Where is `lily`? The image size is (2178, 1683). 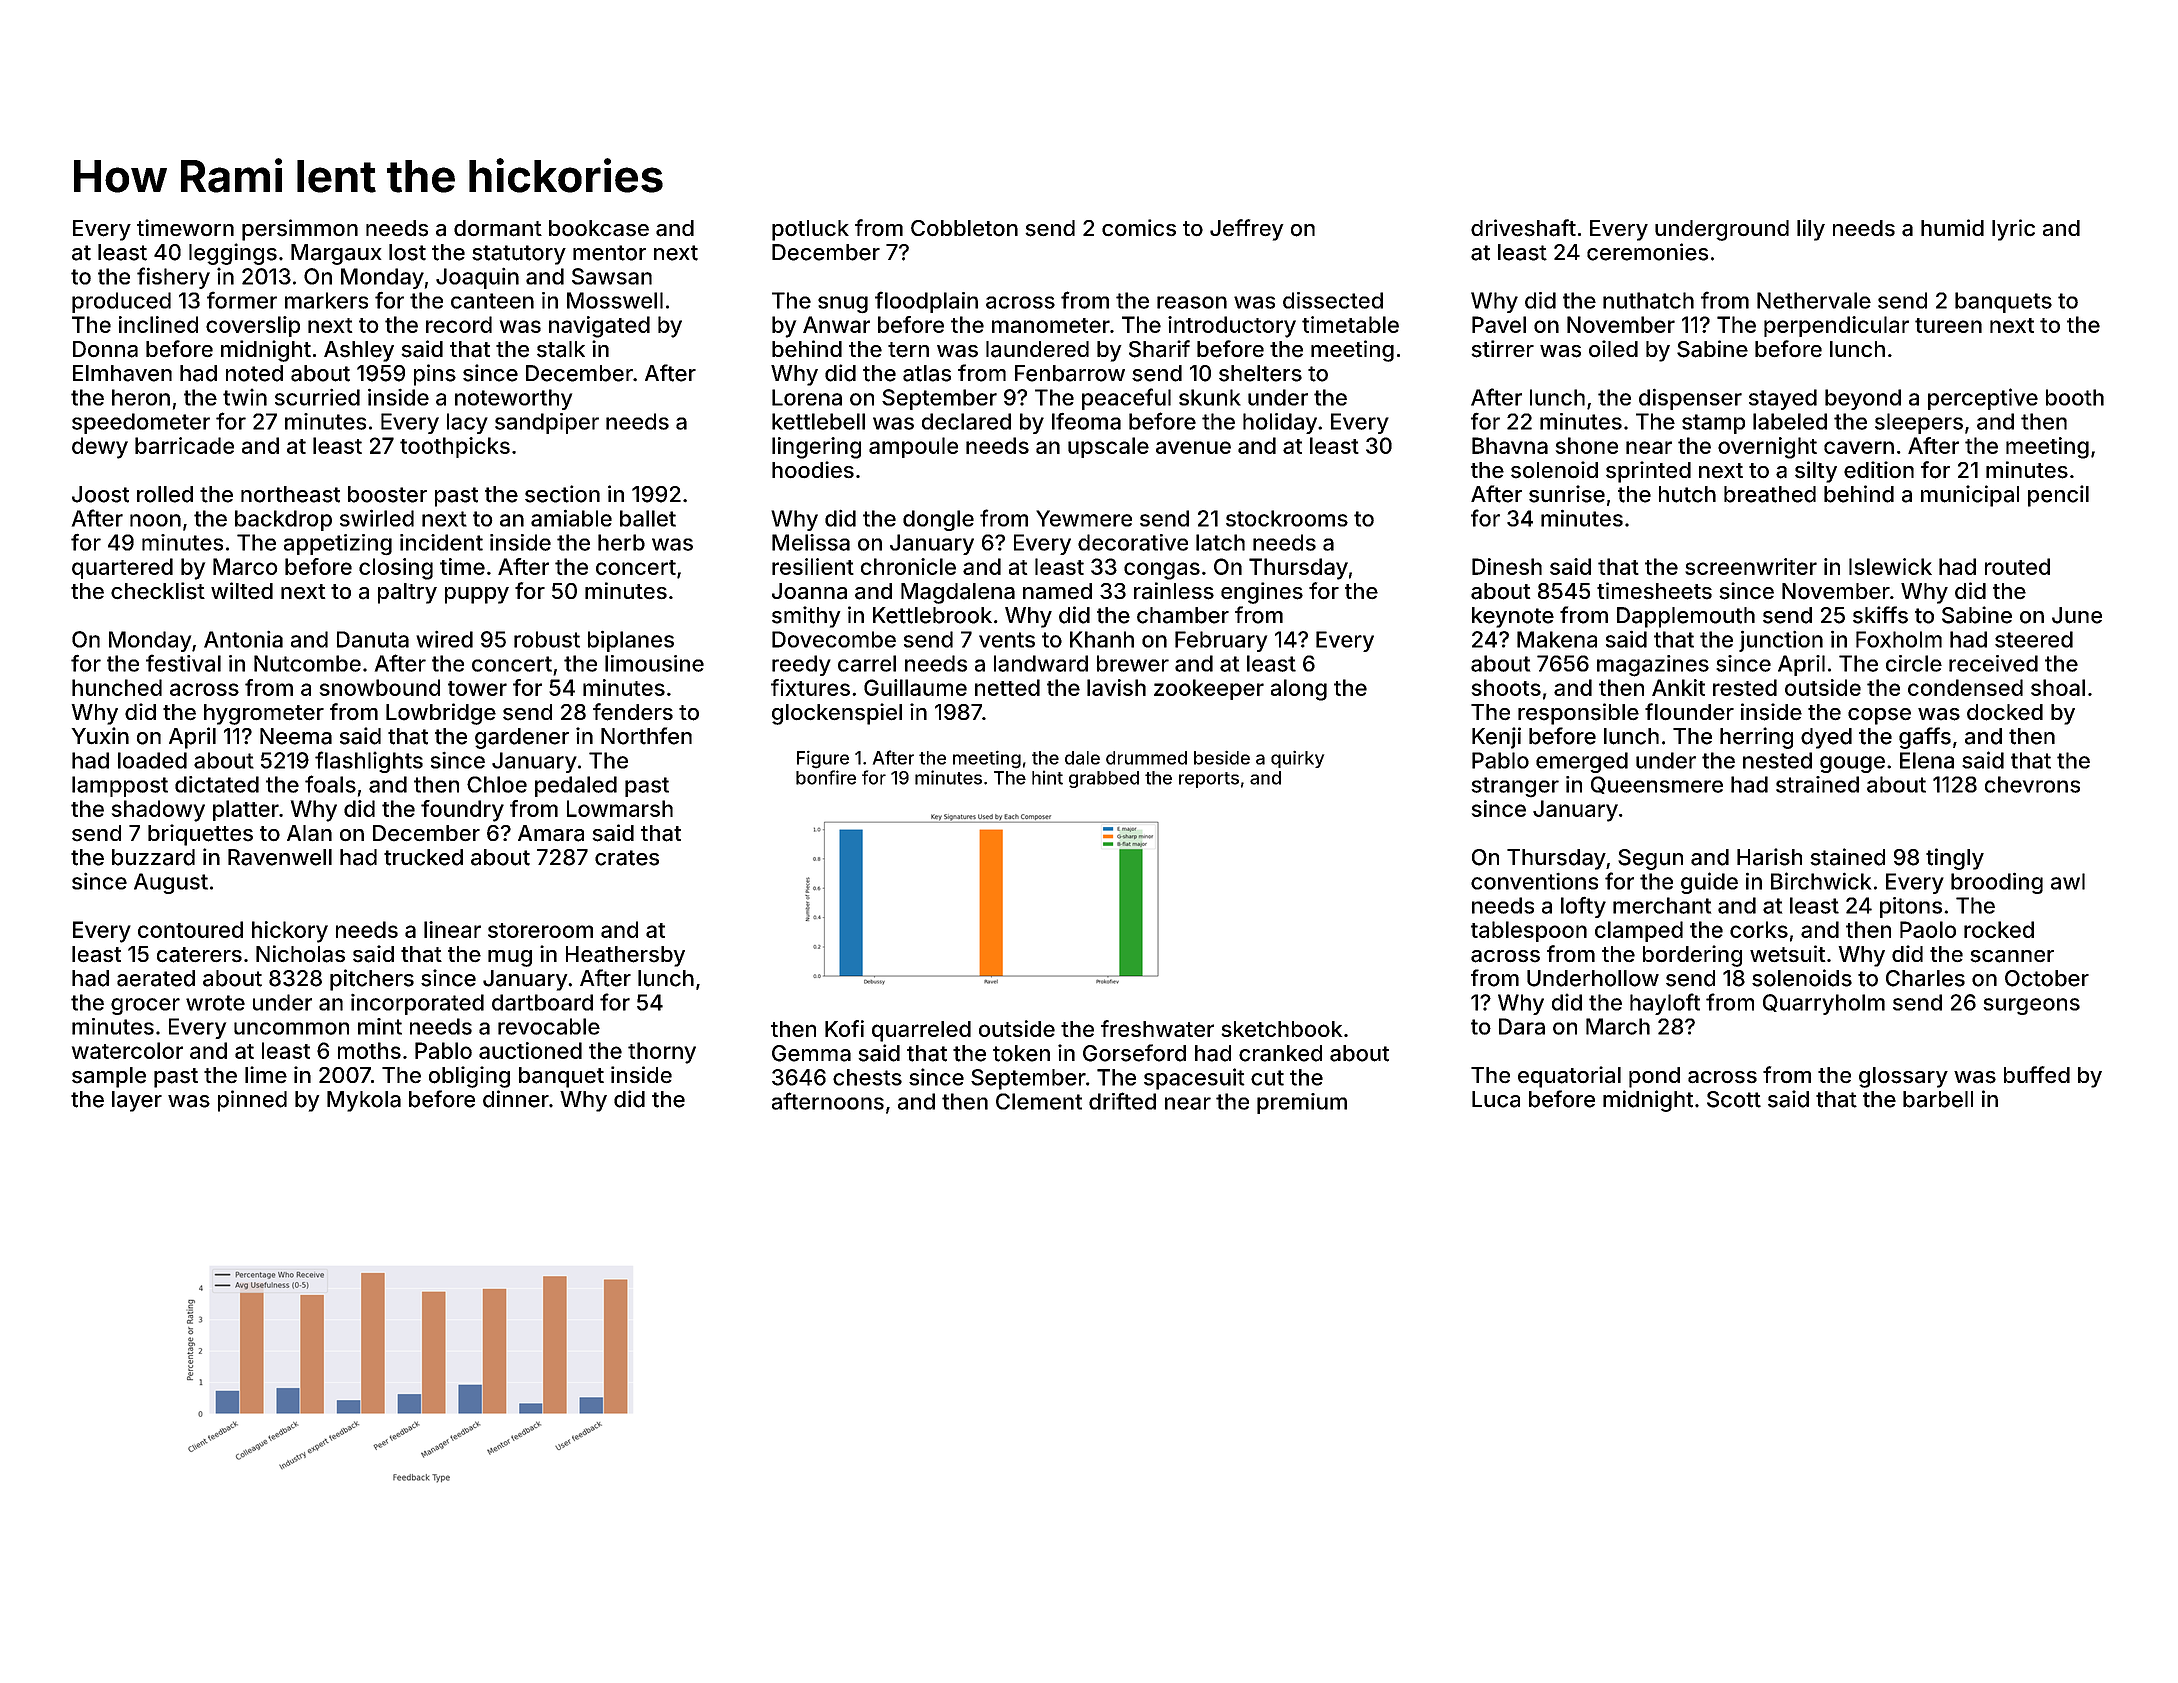 lily is located at coordinates (1811, 230).
